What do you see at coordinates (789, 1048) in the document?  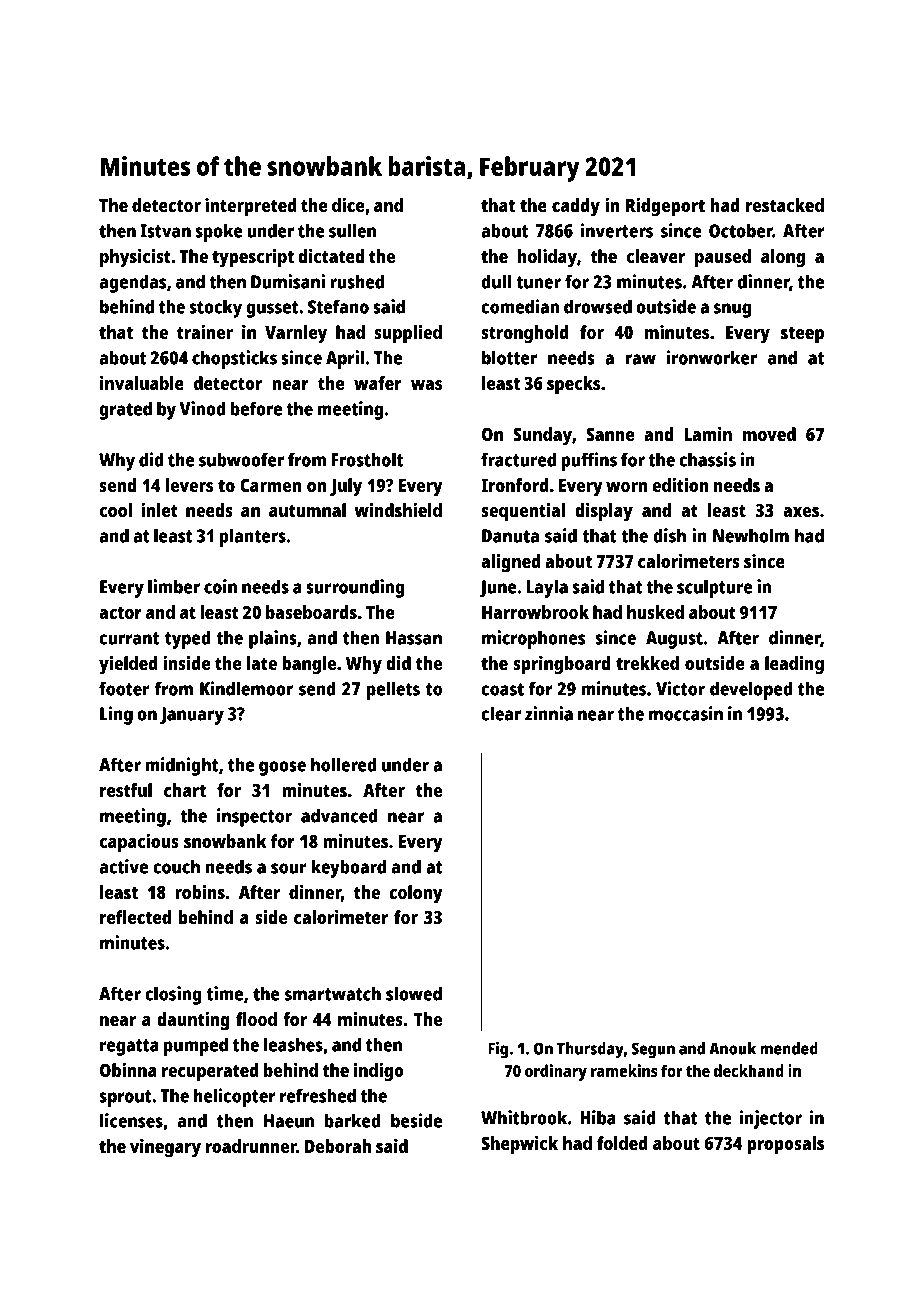 I see `mended` at bounding box center [789, 1048].
